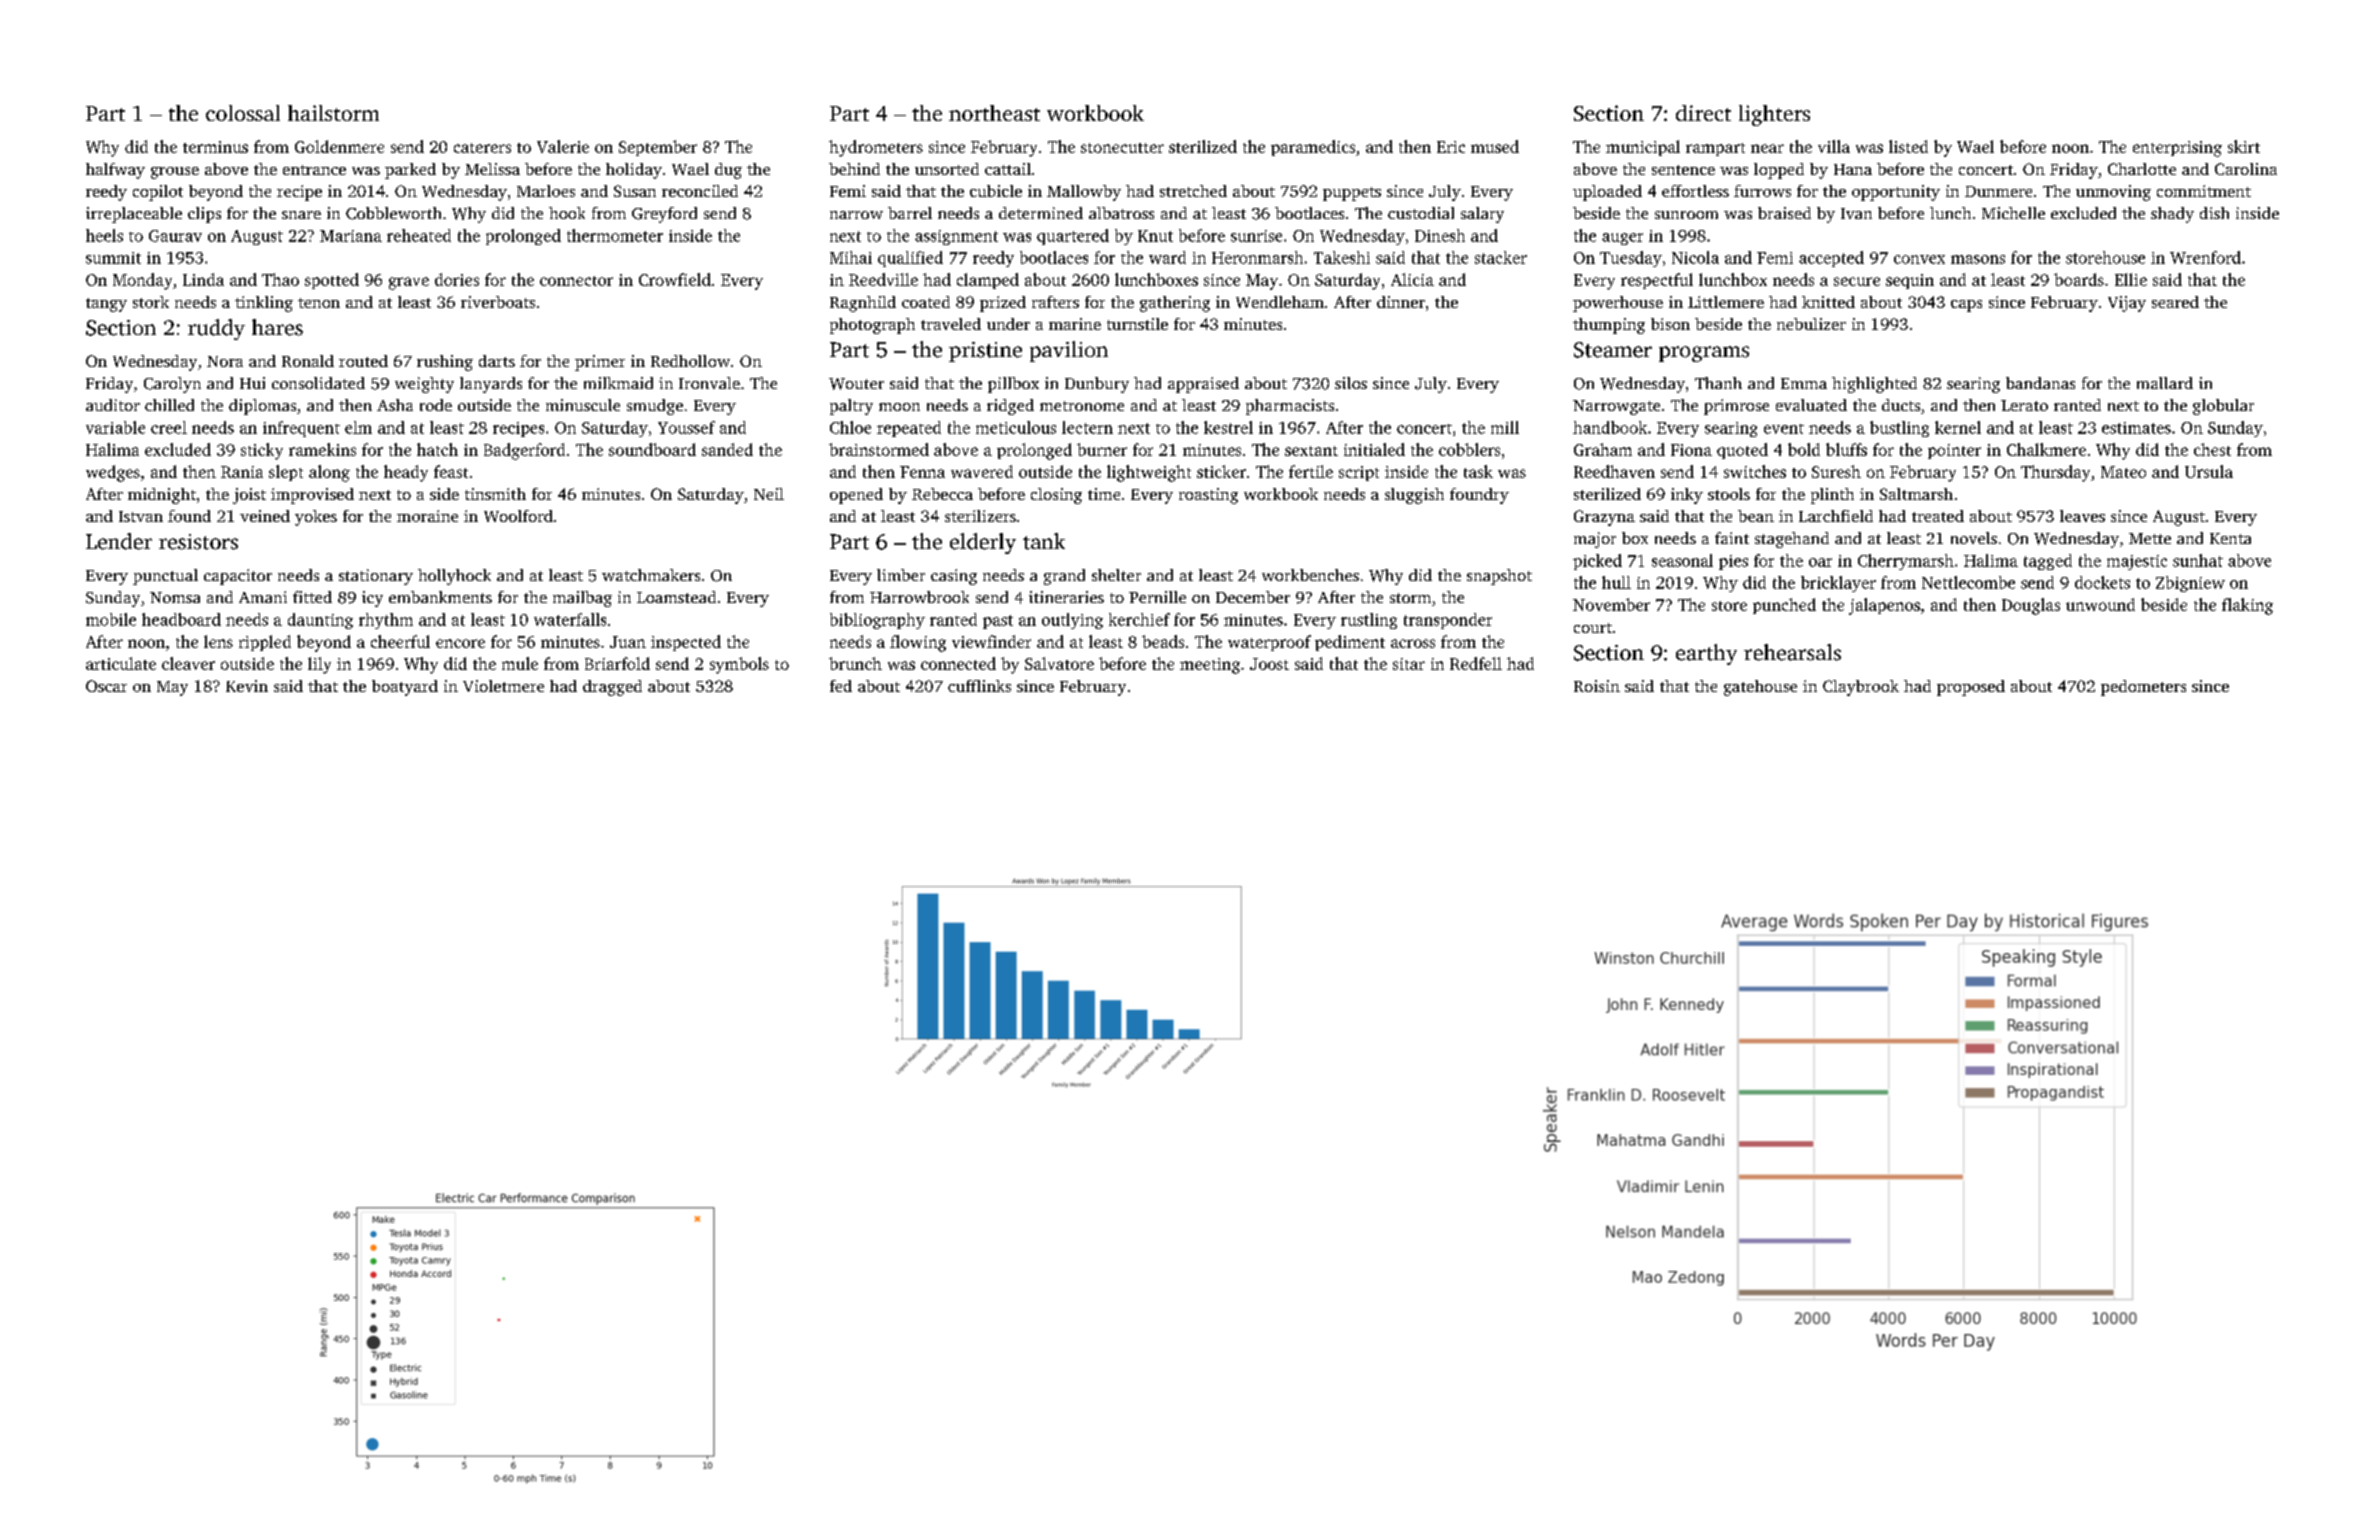  I want to click on Thanh, so click(1718, 383).
